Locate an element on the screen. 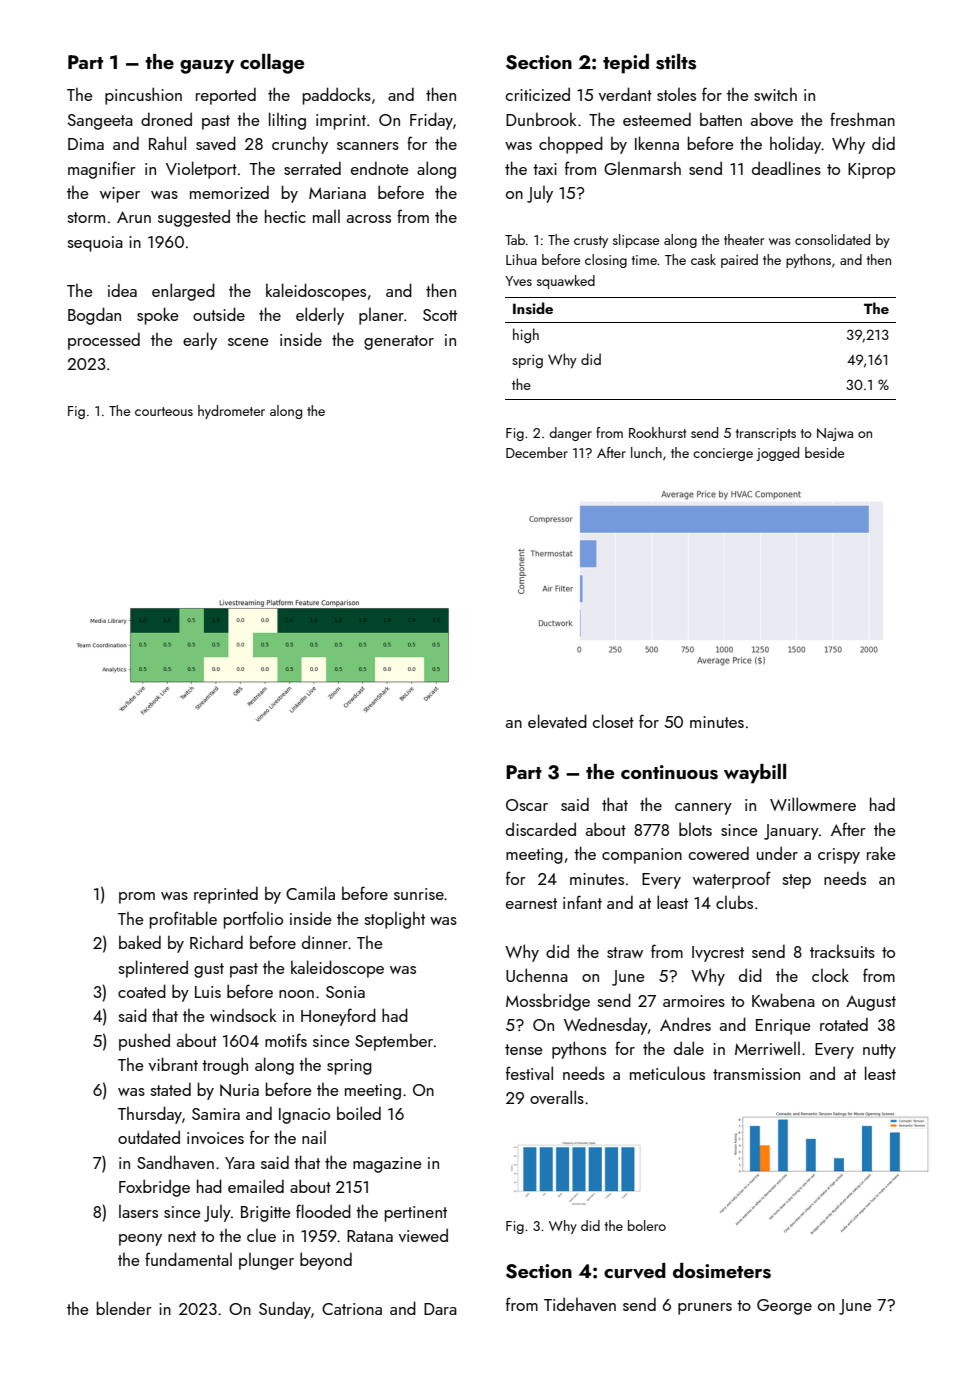  prom is located at coordinates (137, 898).
